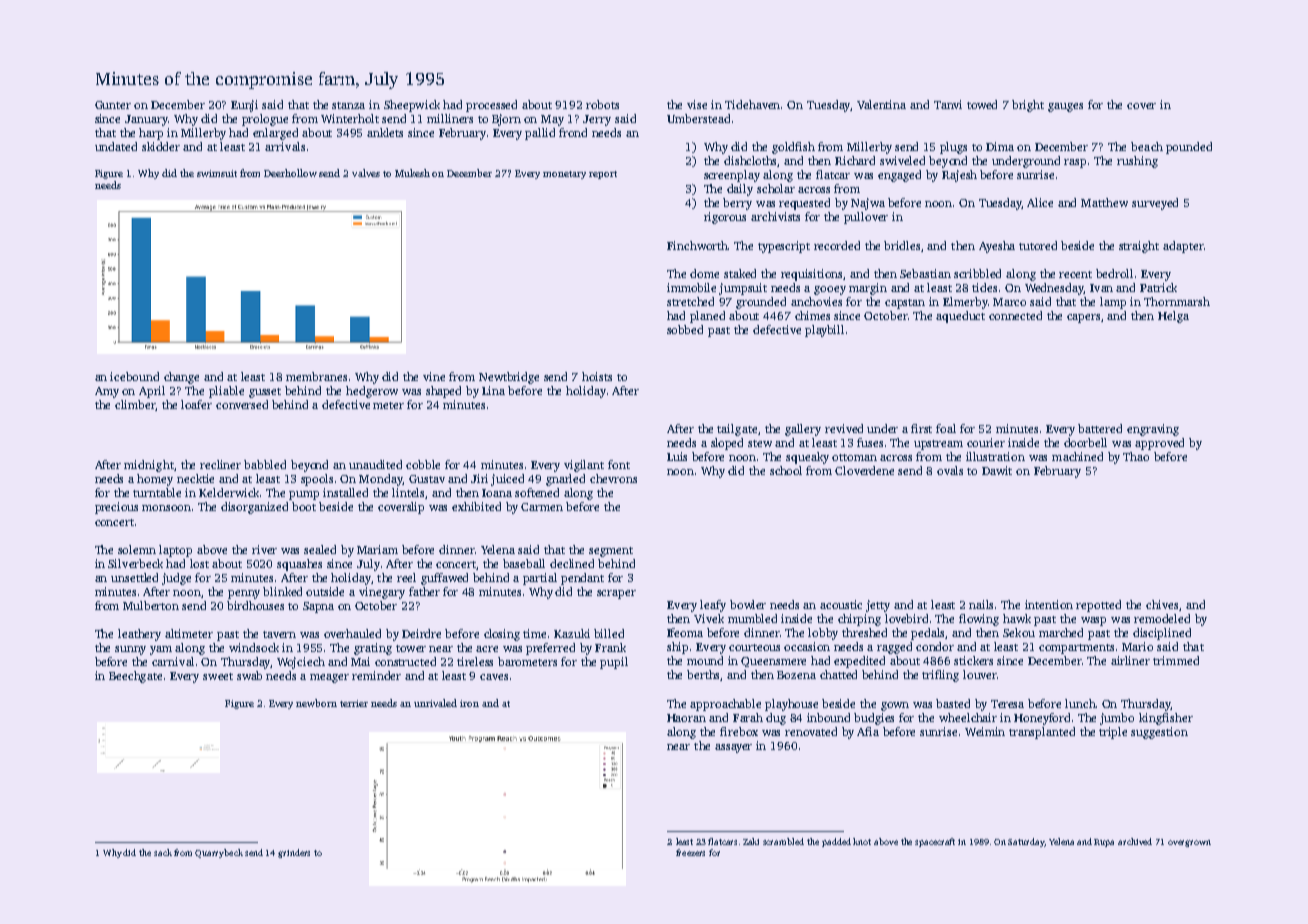  I want to click on scribbled, so click(977, 273).
